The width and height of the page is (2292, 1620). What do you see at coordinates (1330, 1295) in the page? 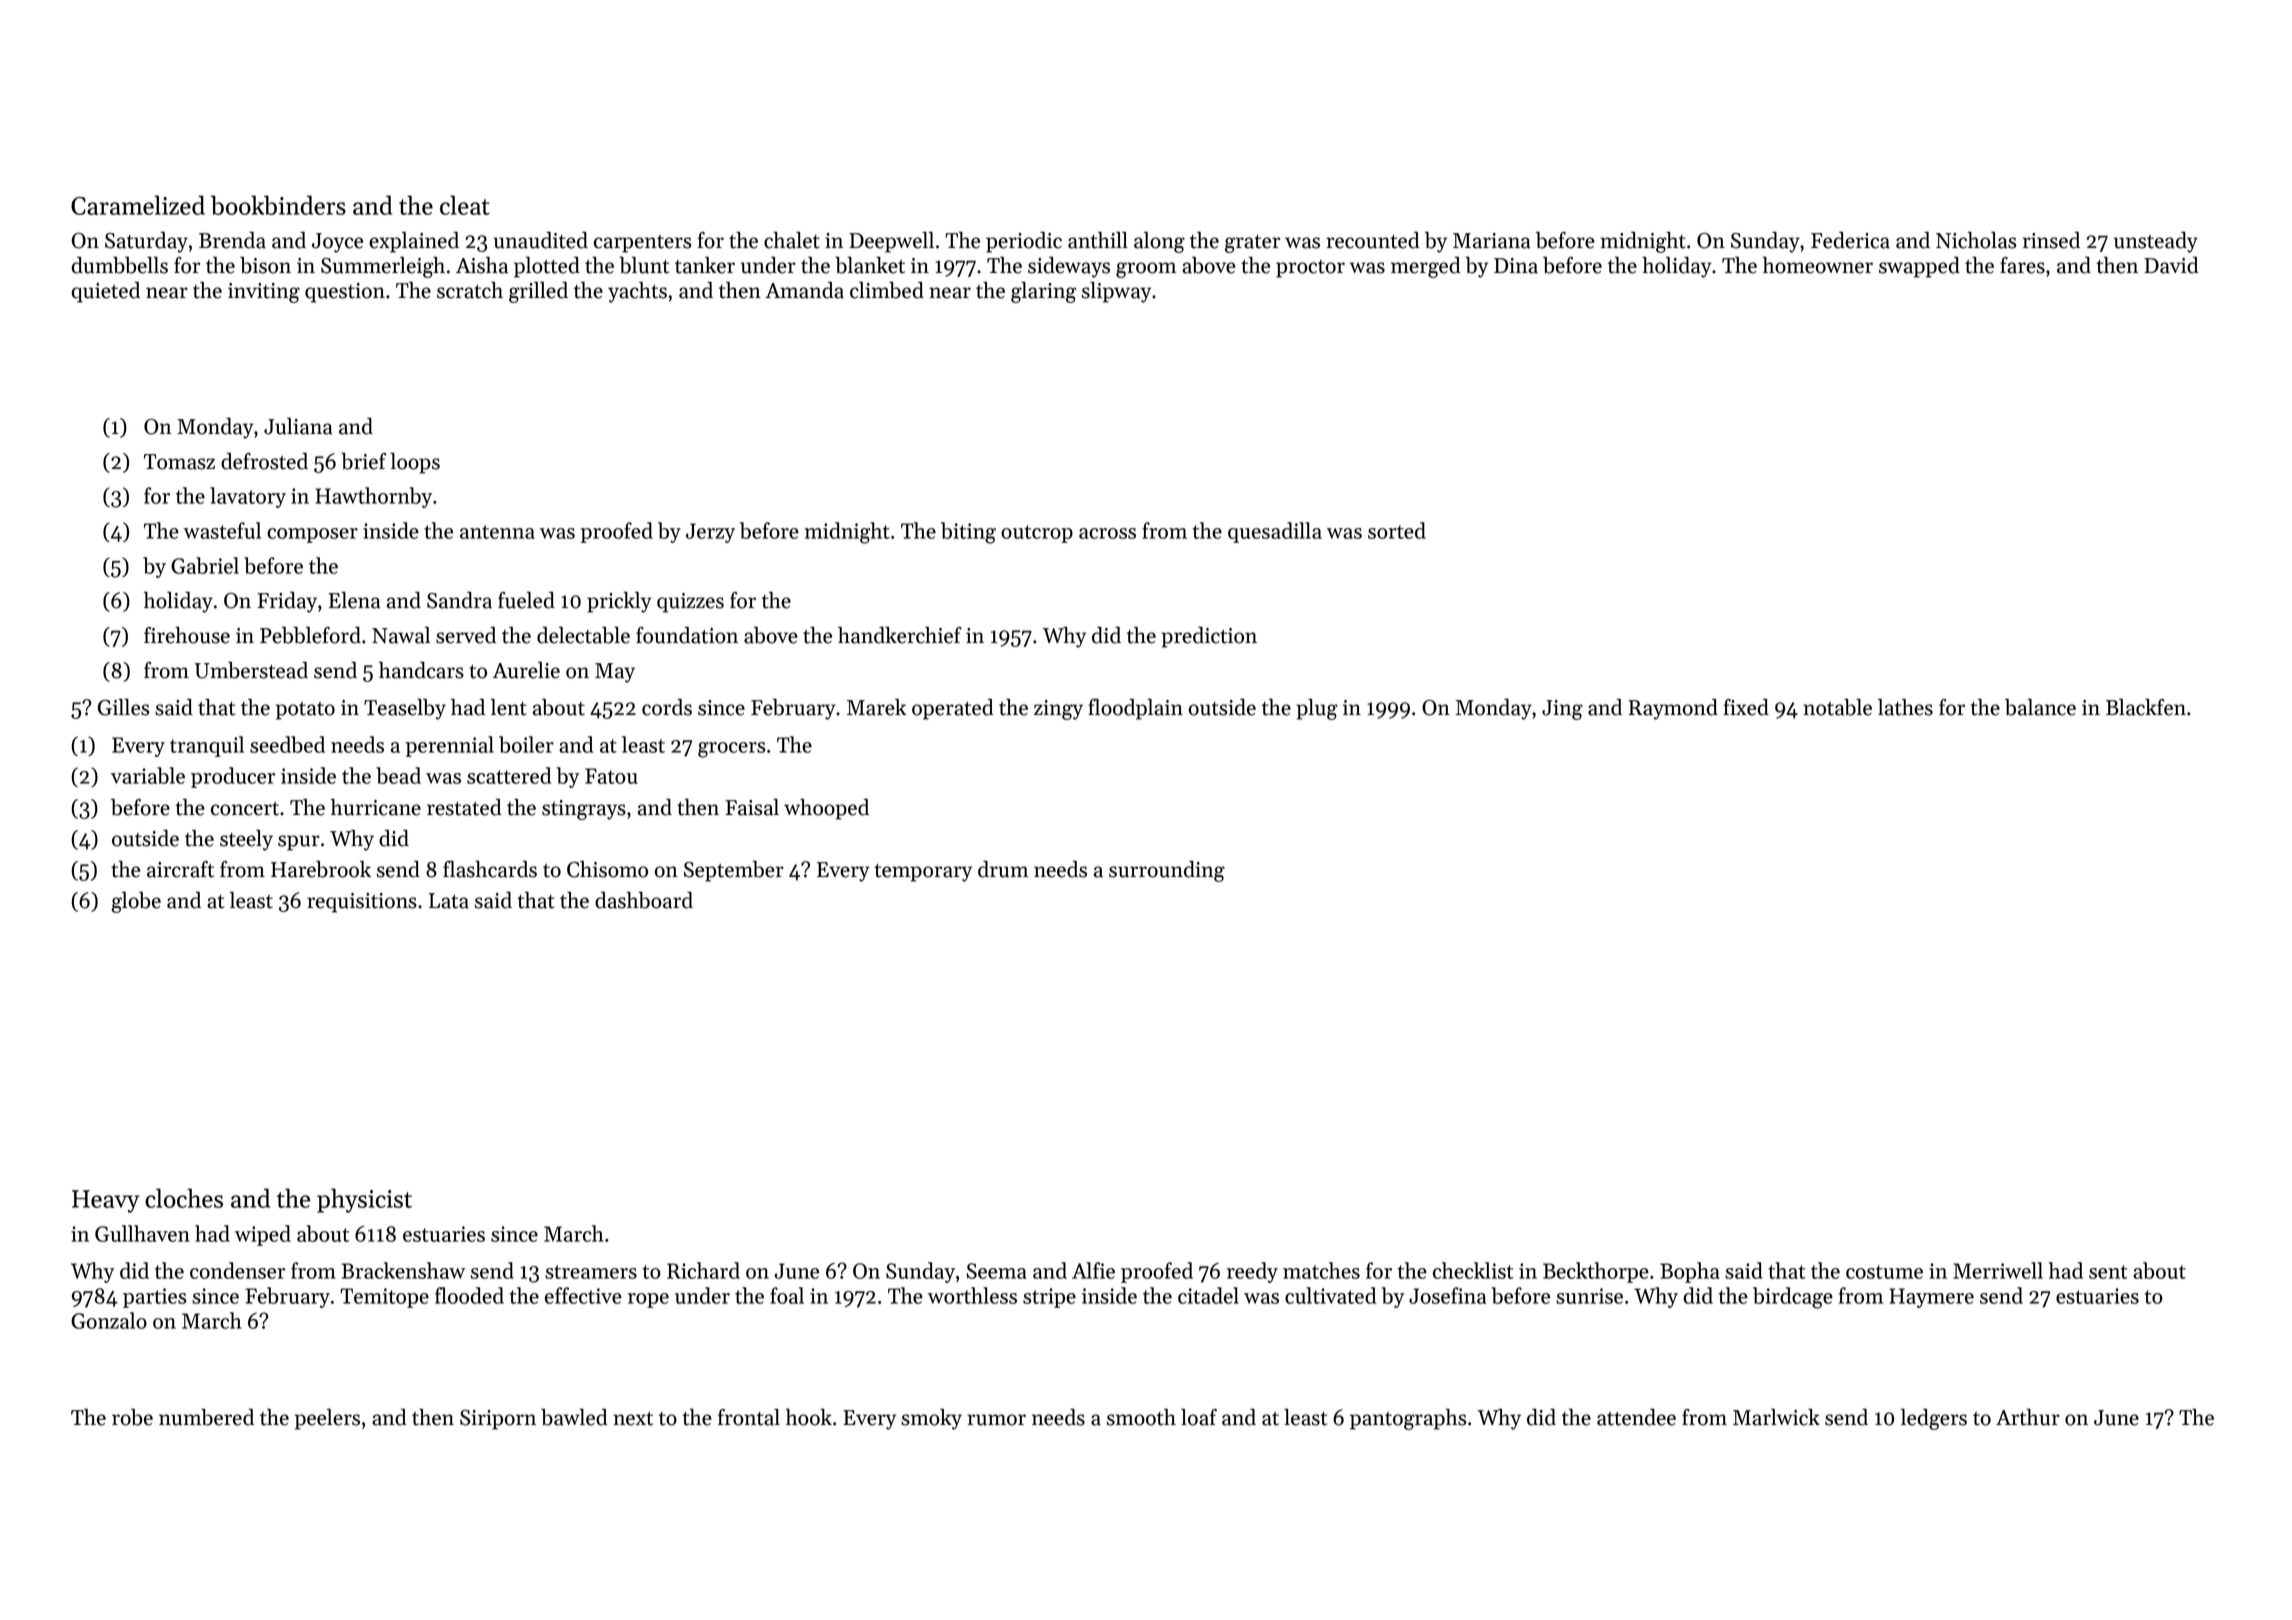
I see `cultivated` at bounding box center [1330, 1295].
